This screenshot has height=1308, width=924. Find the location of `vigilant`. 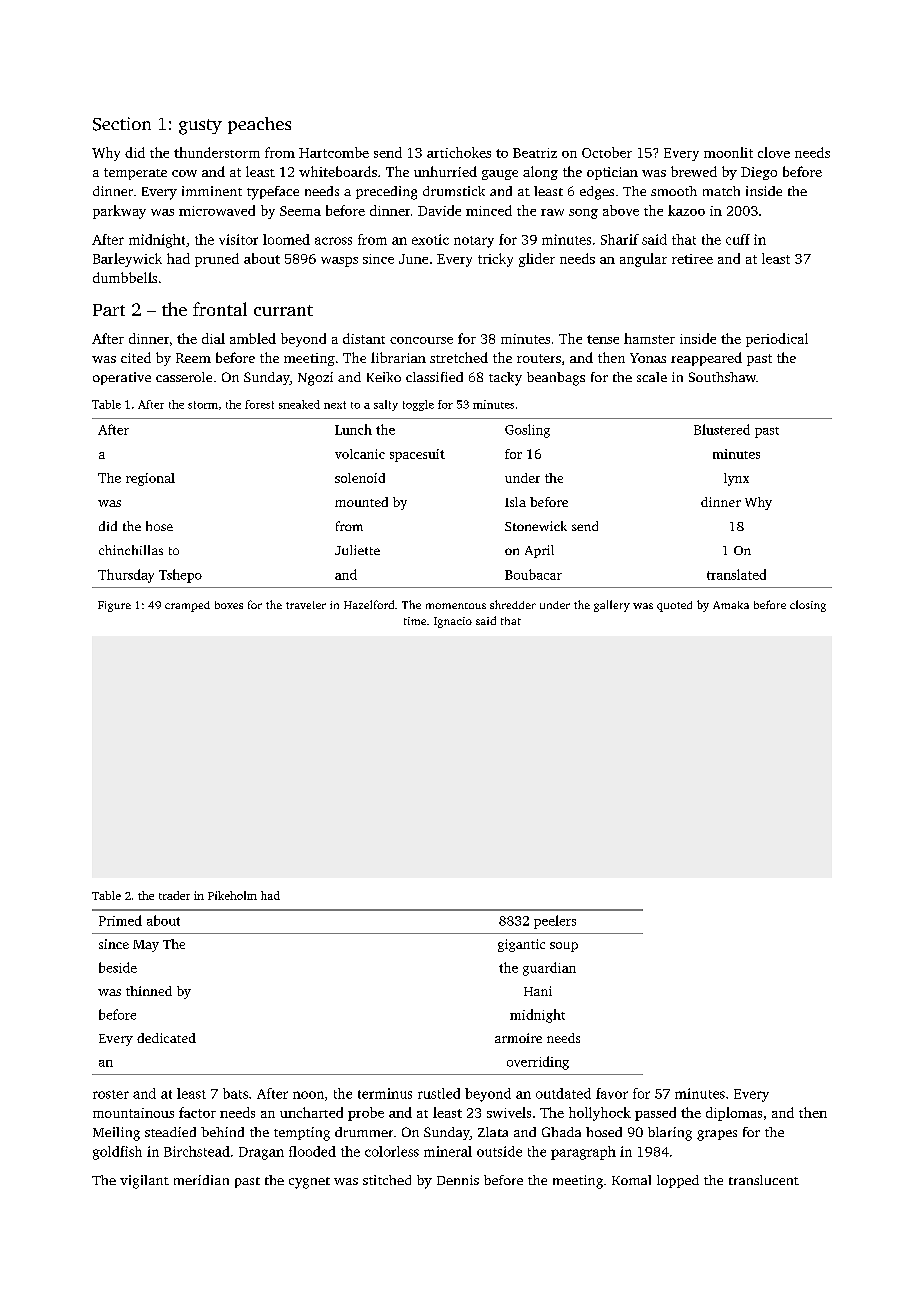

vigilant is located at coordinates (144, 1182).
